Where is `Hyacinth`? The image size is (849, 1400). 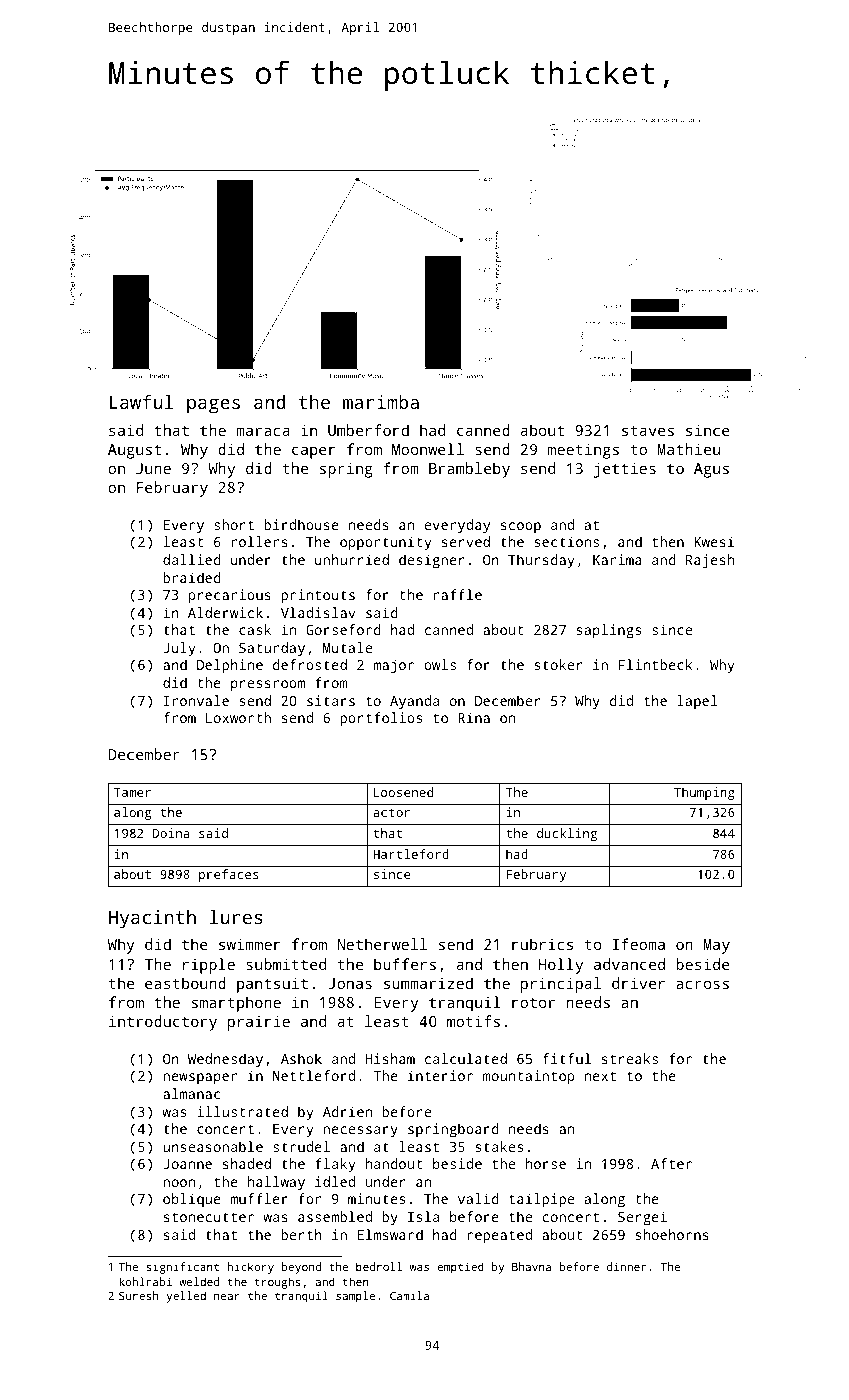
Hyacinth is located at coordinates (152, 919).
